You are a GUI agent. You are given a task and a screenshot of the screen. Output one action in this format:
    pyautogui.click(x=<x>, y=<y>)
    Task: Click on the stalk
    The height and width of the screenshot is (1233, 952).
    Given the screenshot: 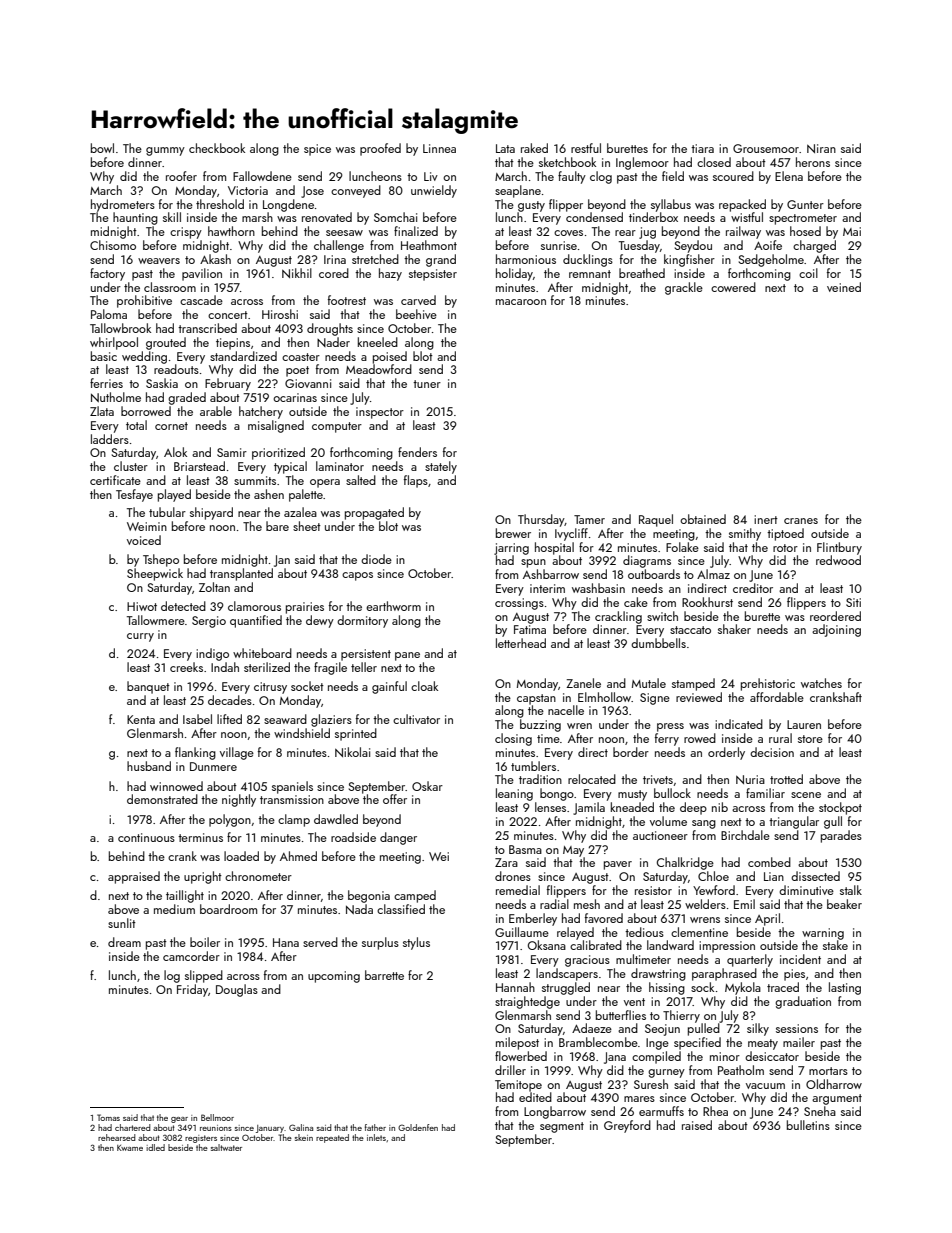 What is the action you would take?
    pyautogui.click(x=851, y=890)
